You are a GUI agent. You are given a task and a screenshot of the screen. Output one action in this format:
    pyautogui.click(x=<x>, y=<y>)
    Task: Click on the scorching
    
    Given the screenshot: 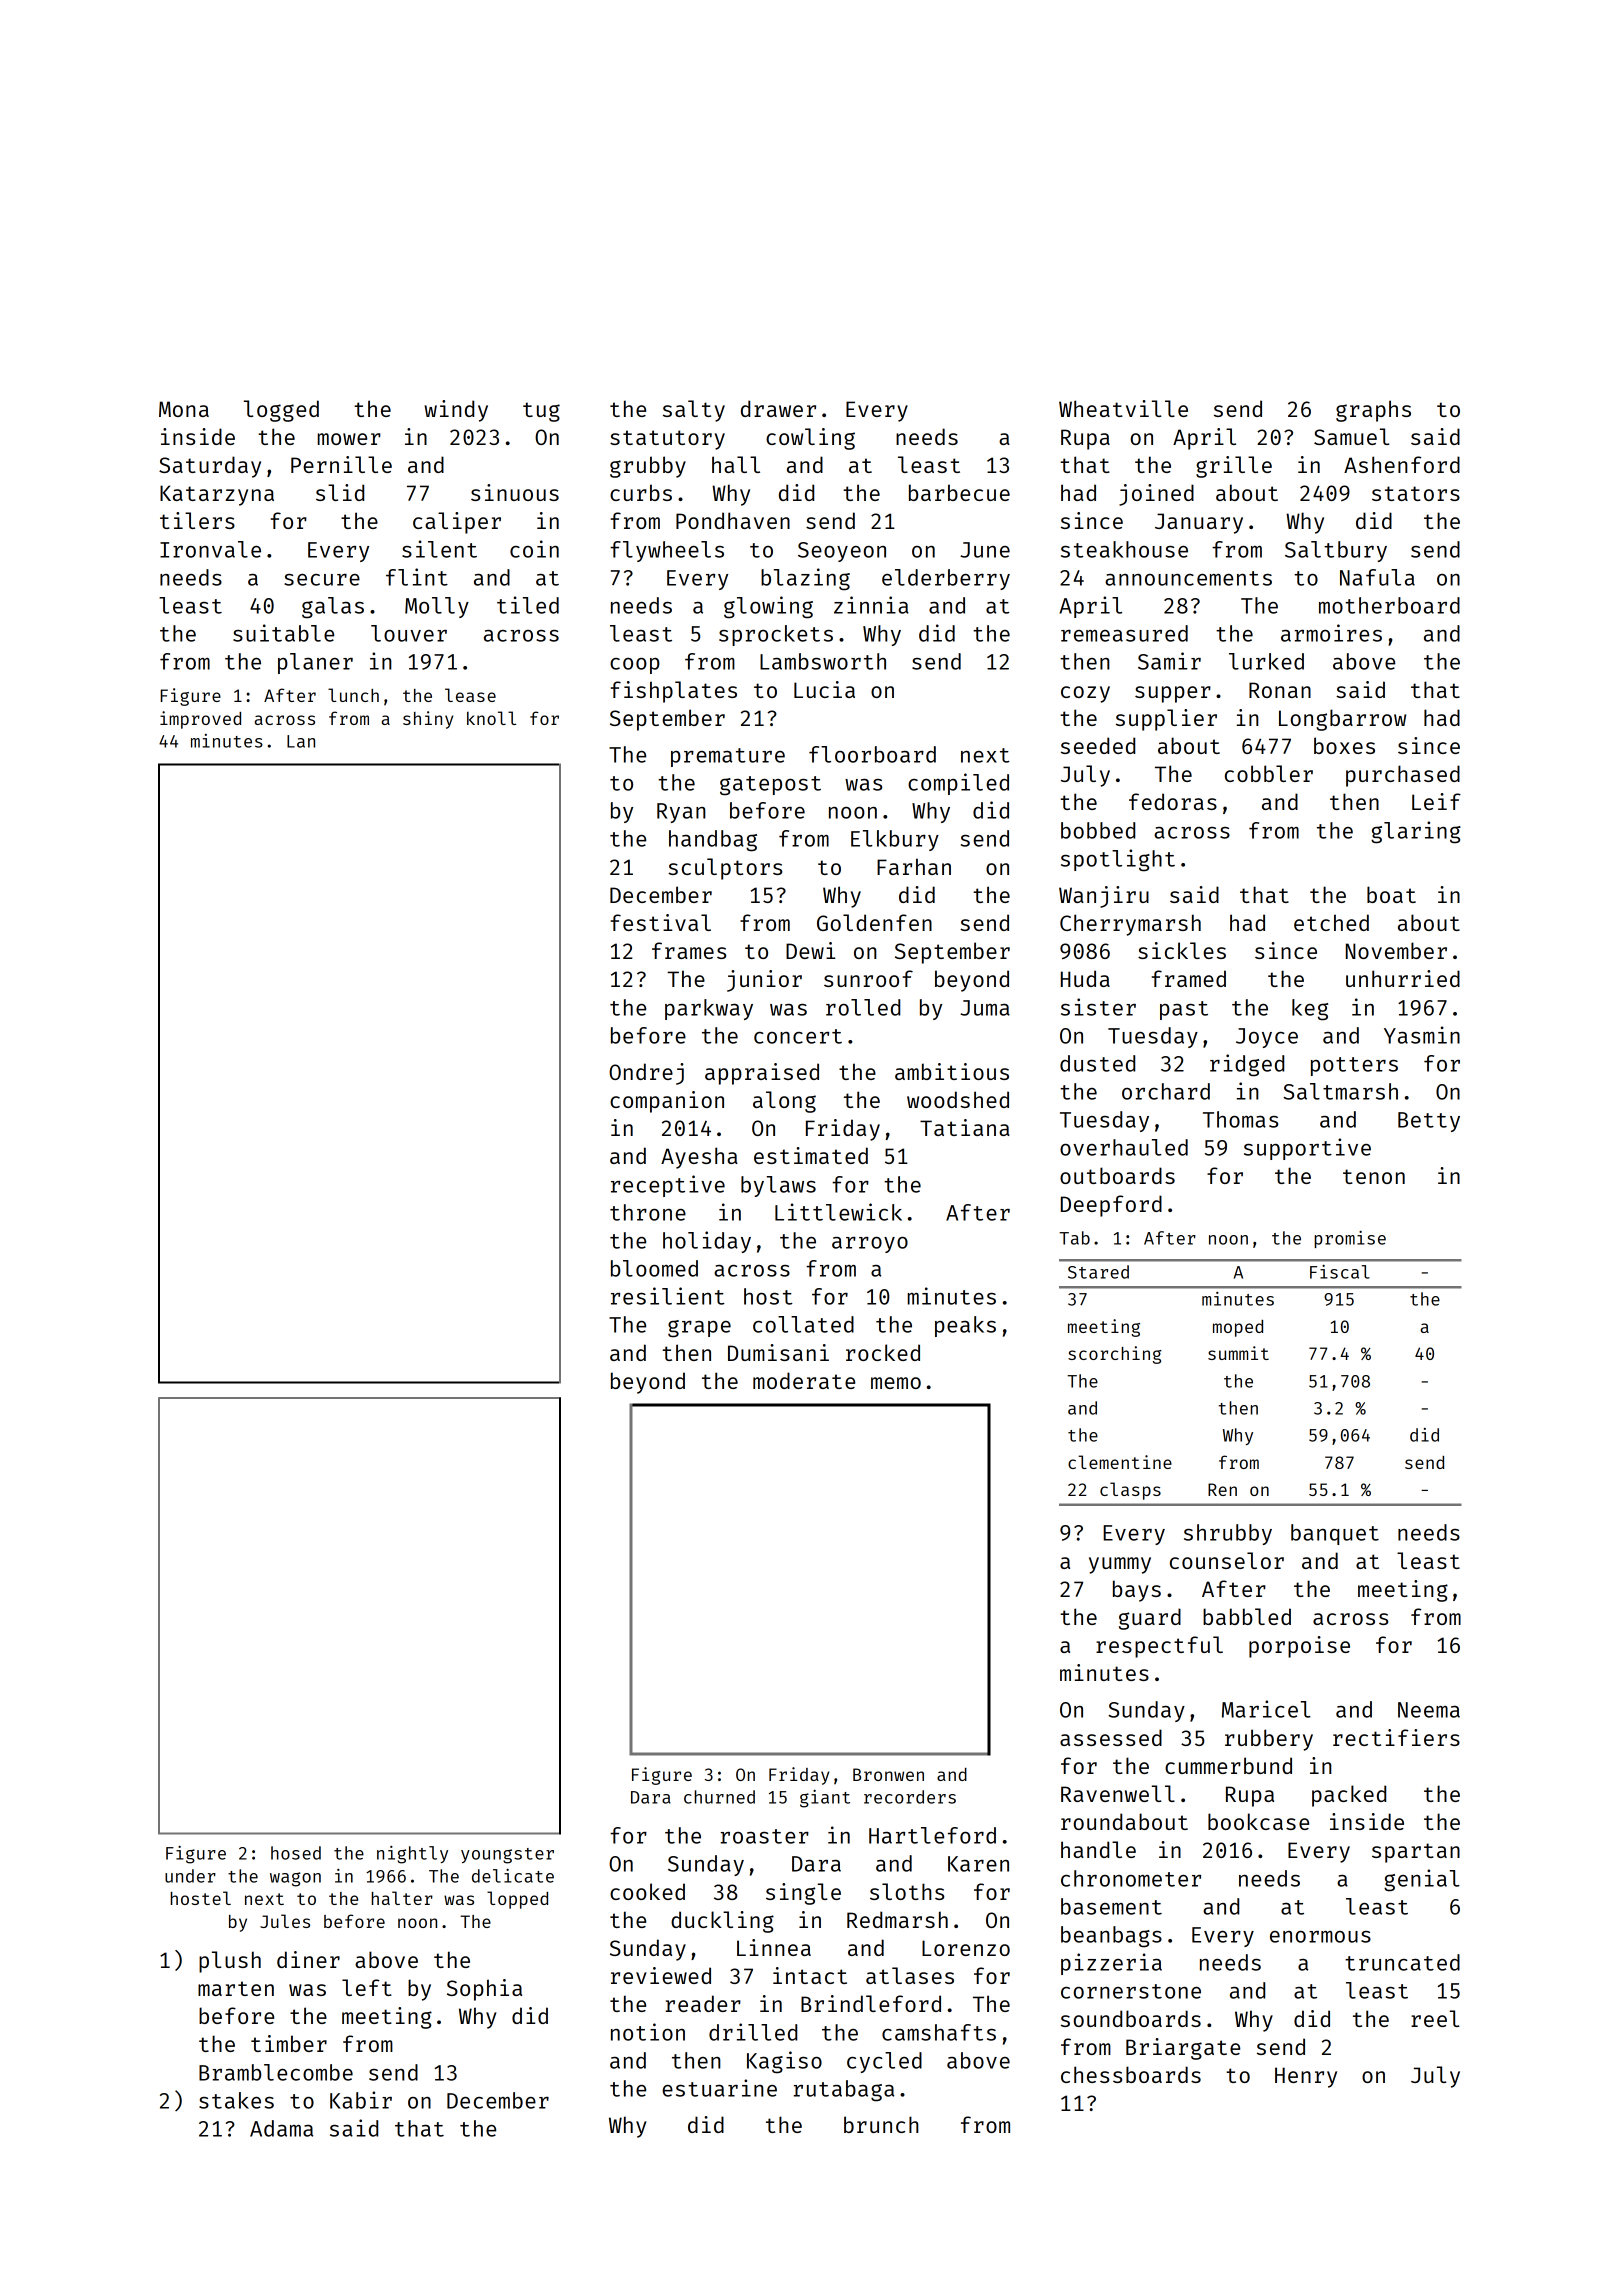 What is the action you would take?
    pyautogui.click(x=1114, y=1355)
